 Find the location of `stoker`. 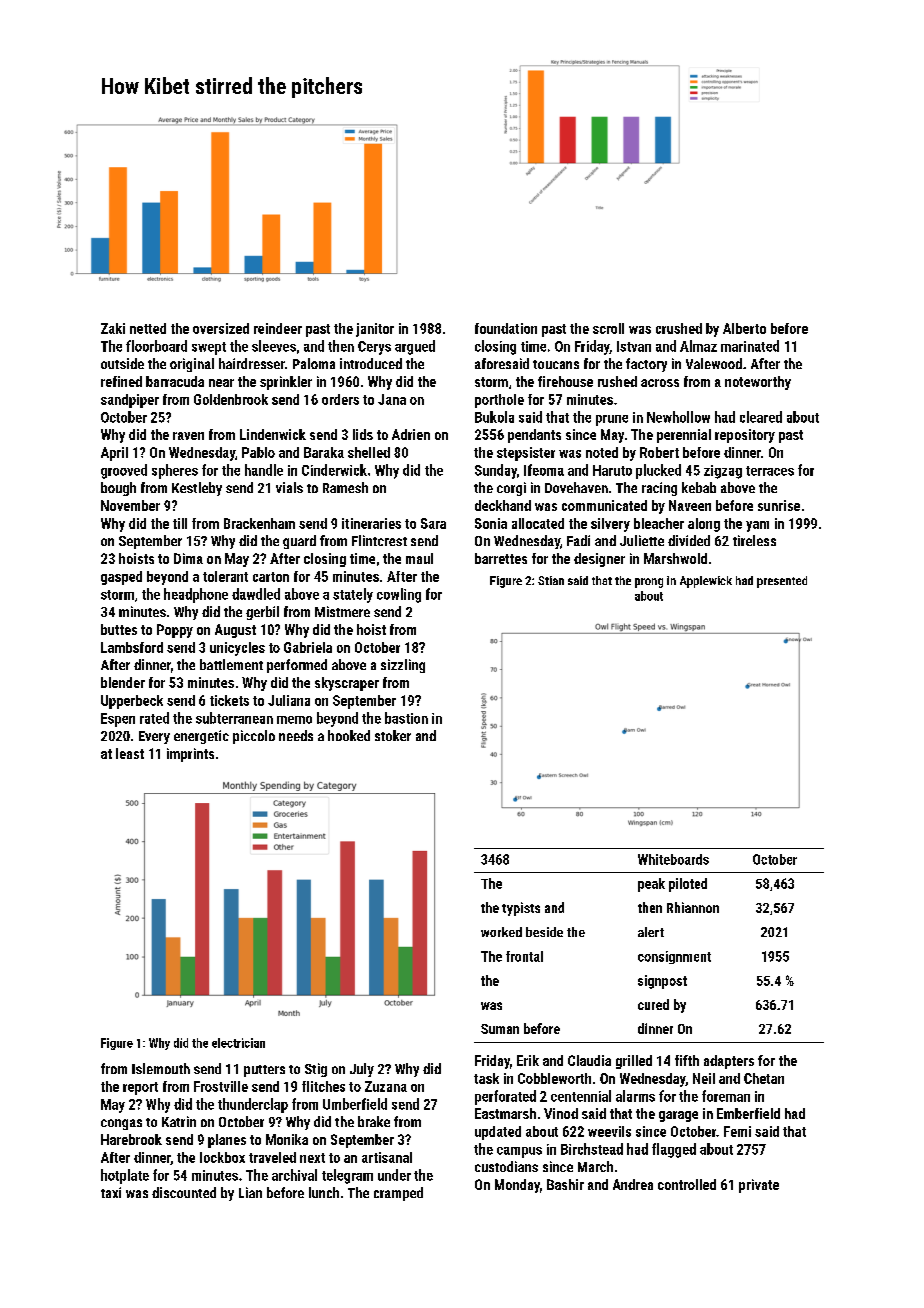

stoker is located at coordinates (393, 735).
